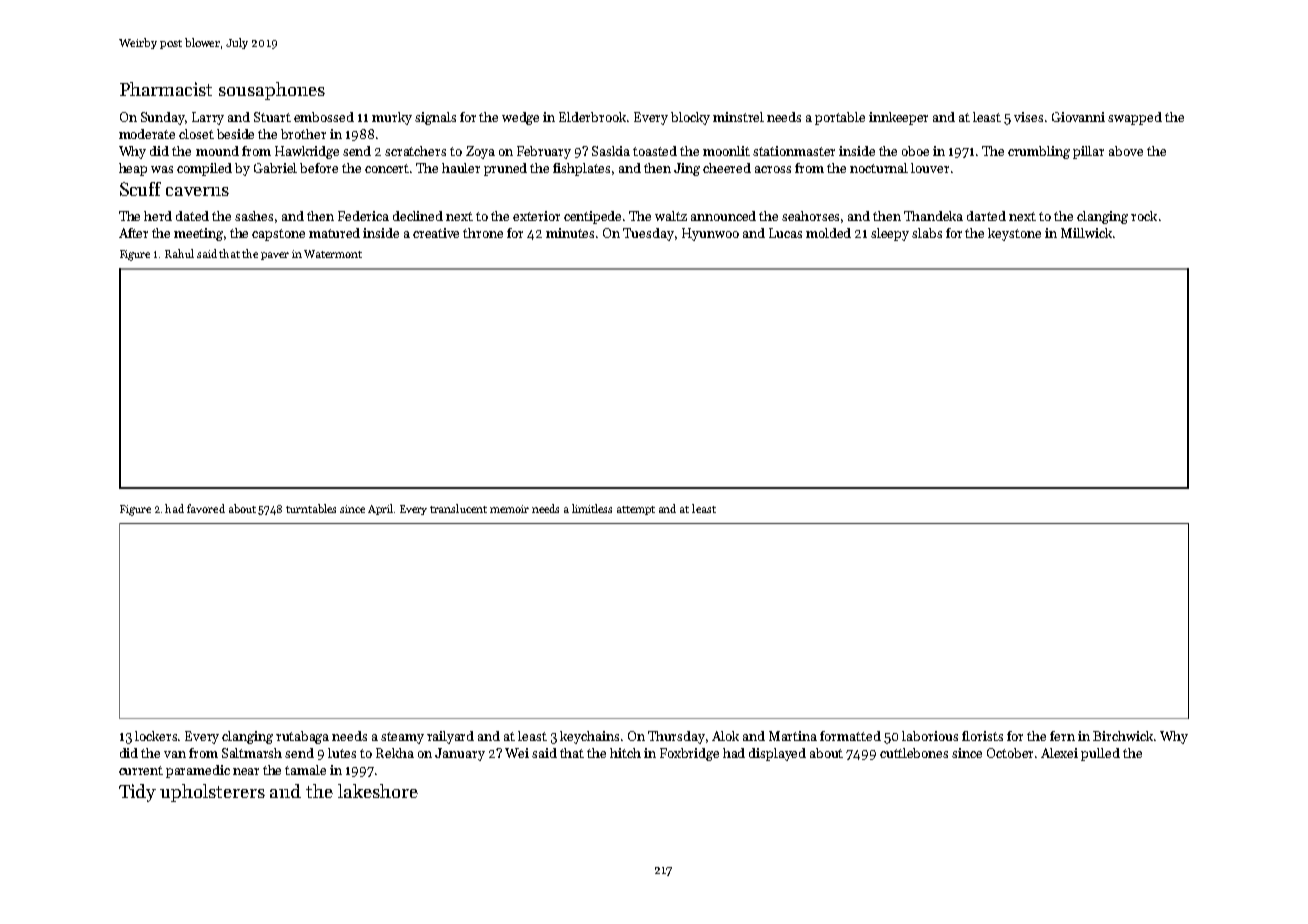 The image size is (1308, 924). Describe the element at coordinates (380, 509) in the image. I see `April` at that location.
